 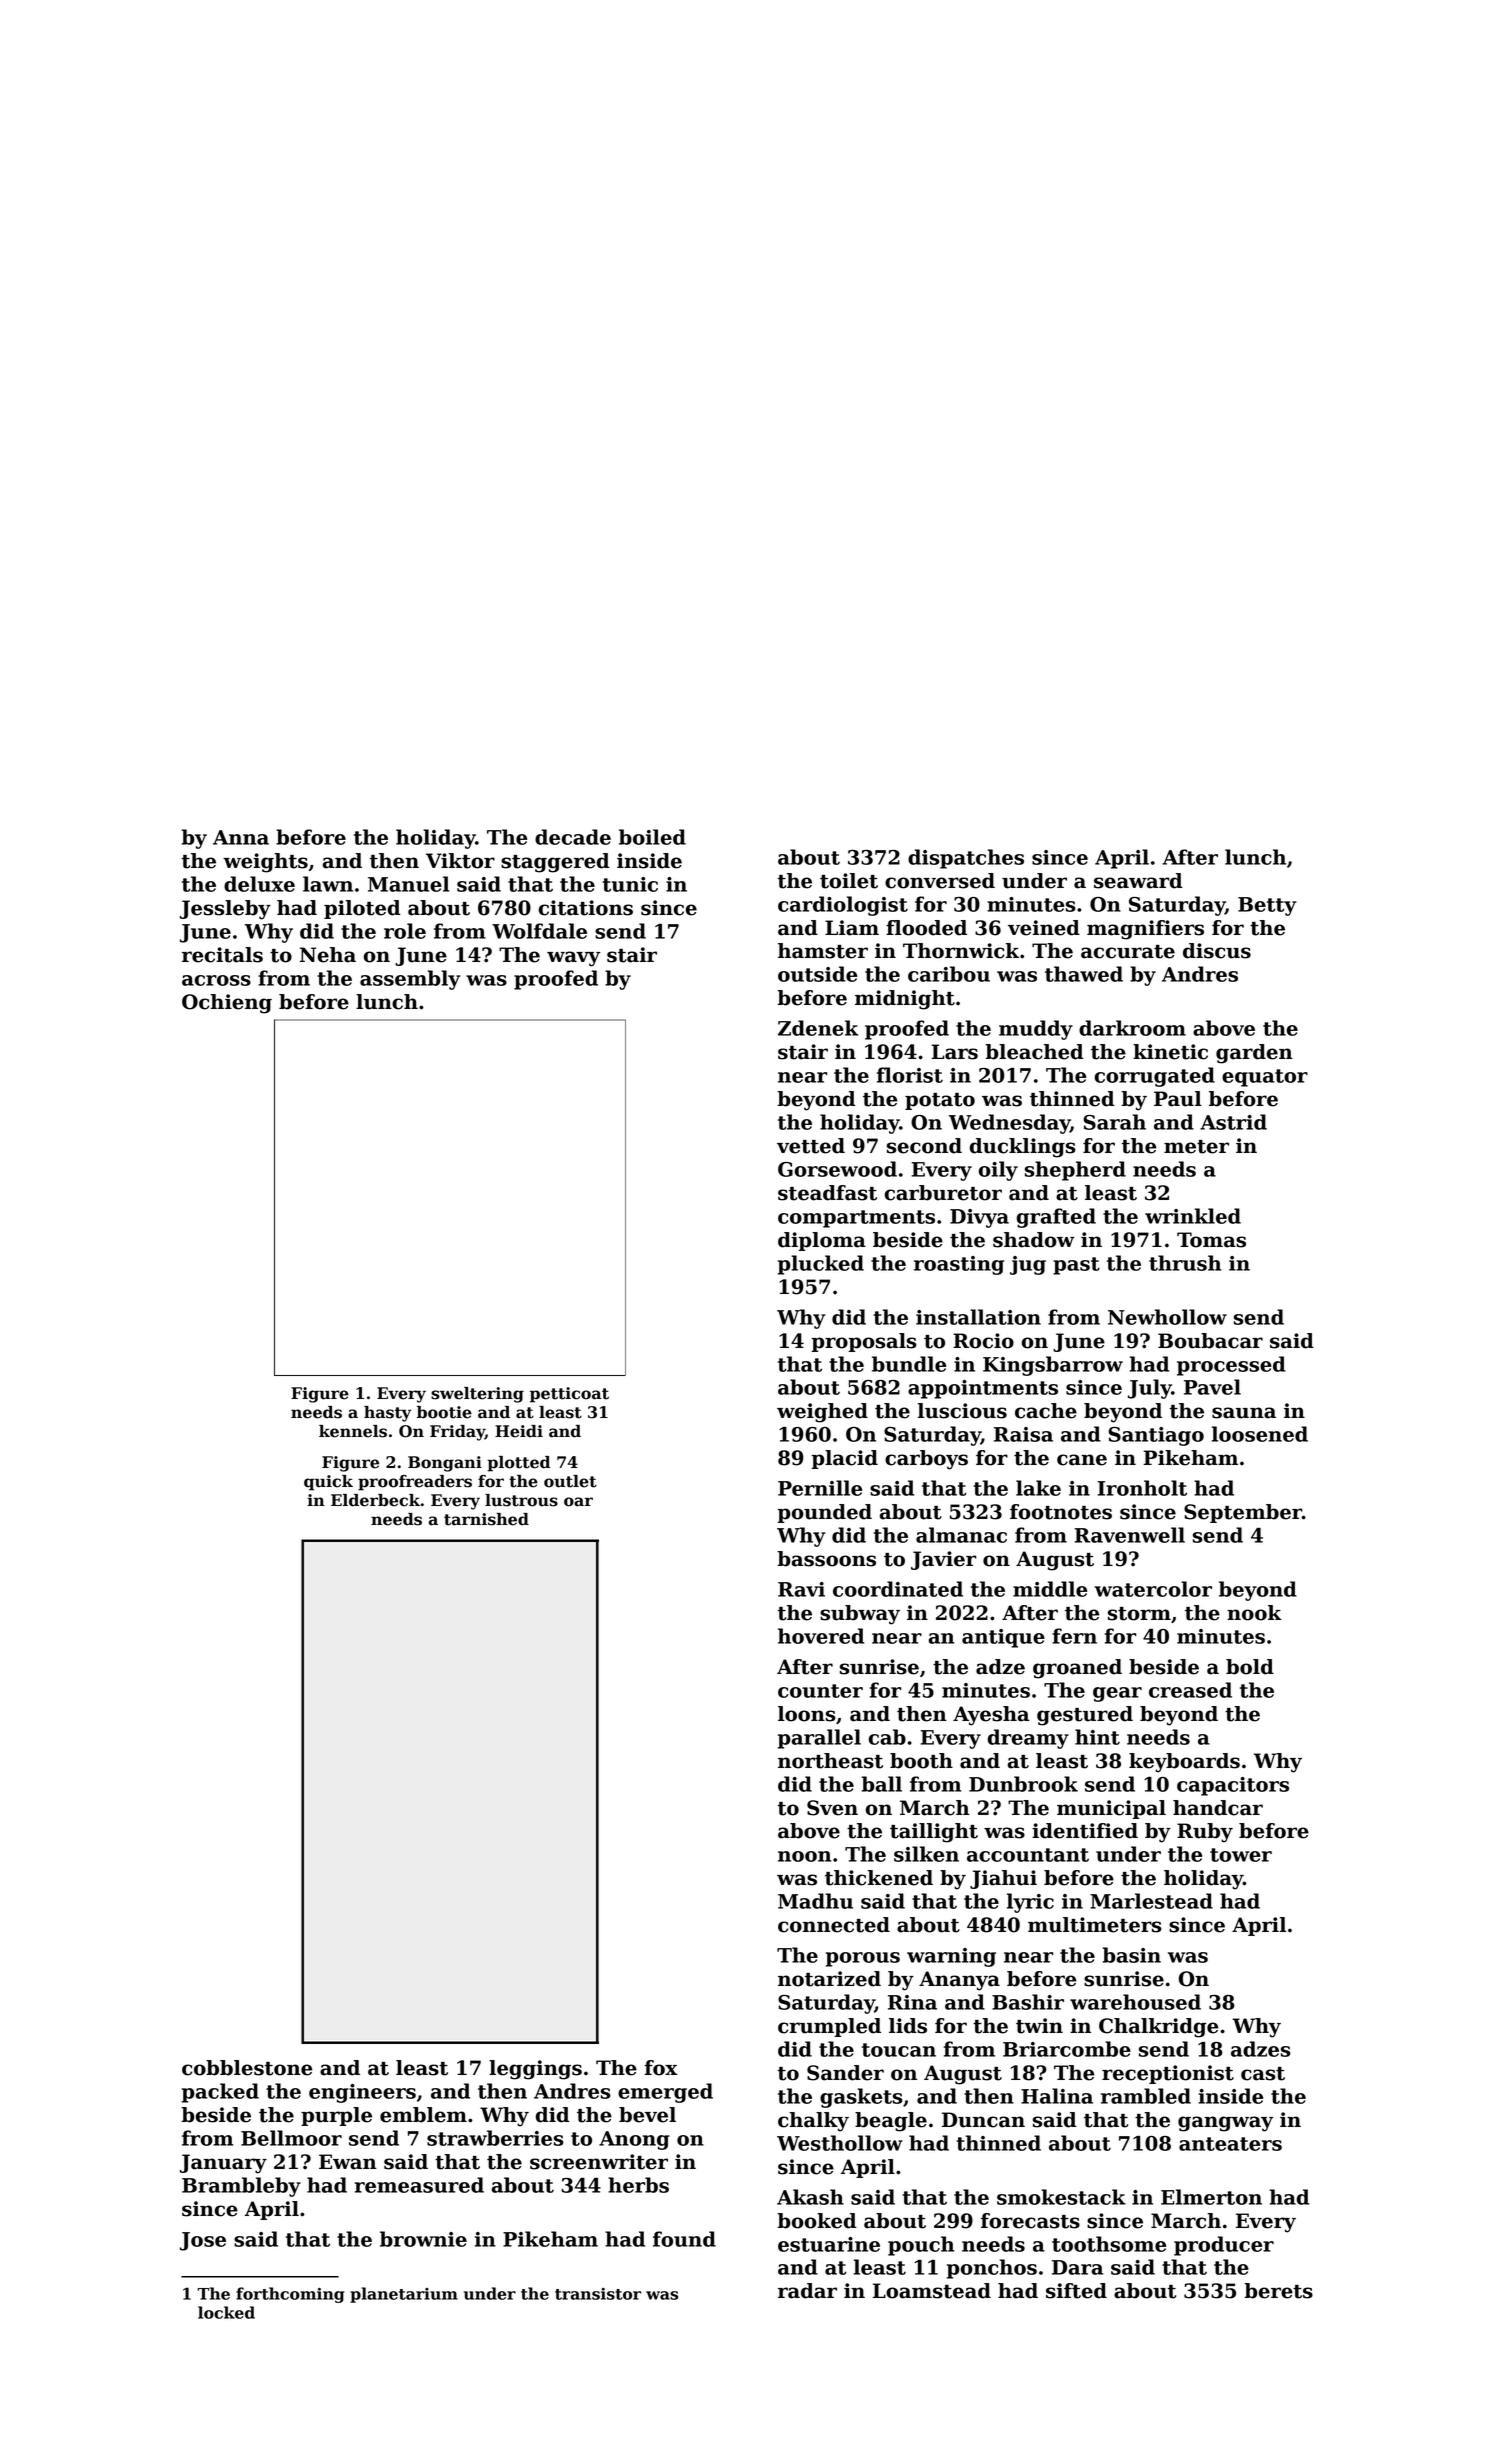 What do you see at coordinates (241, 837) in the page?
I see `Anna` at bounding box center [241, 837].
